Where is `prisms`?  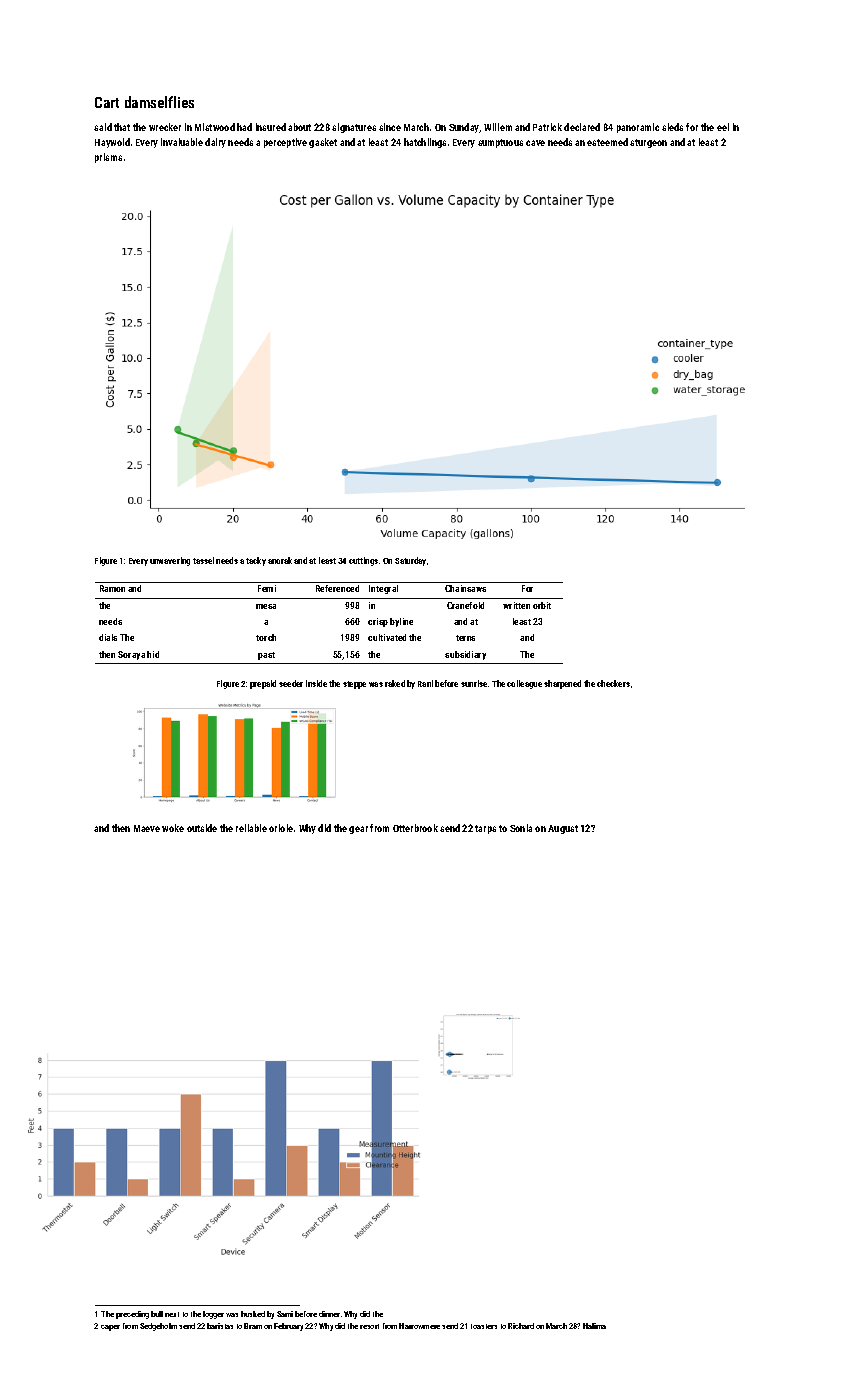
prisms is located at coordinates (108, 158).
